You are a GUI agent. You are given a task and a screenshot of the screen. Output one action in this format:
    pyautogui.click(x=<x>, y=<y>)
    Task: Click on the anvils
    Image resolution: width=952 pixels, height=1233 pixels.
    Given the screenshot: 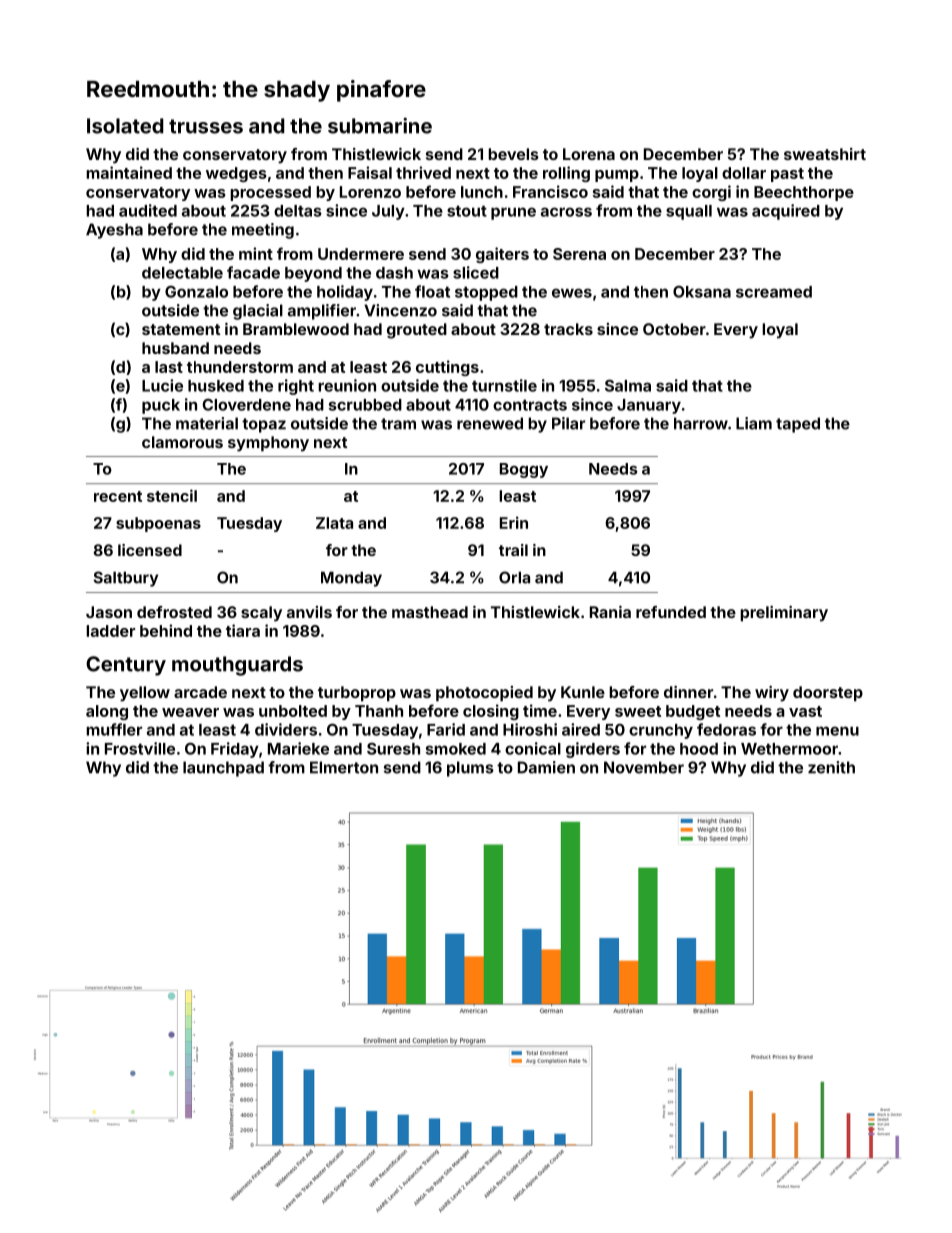 What is the action you would take?
    pyautogui.click(x=309, y=612)
